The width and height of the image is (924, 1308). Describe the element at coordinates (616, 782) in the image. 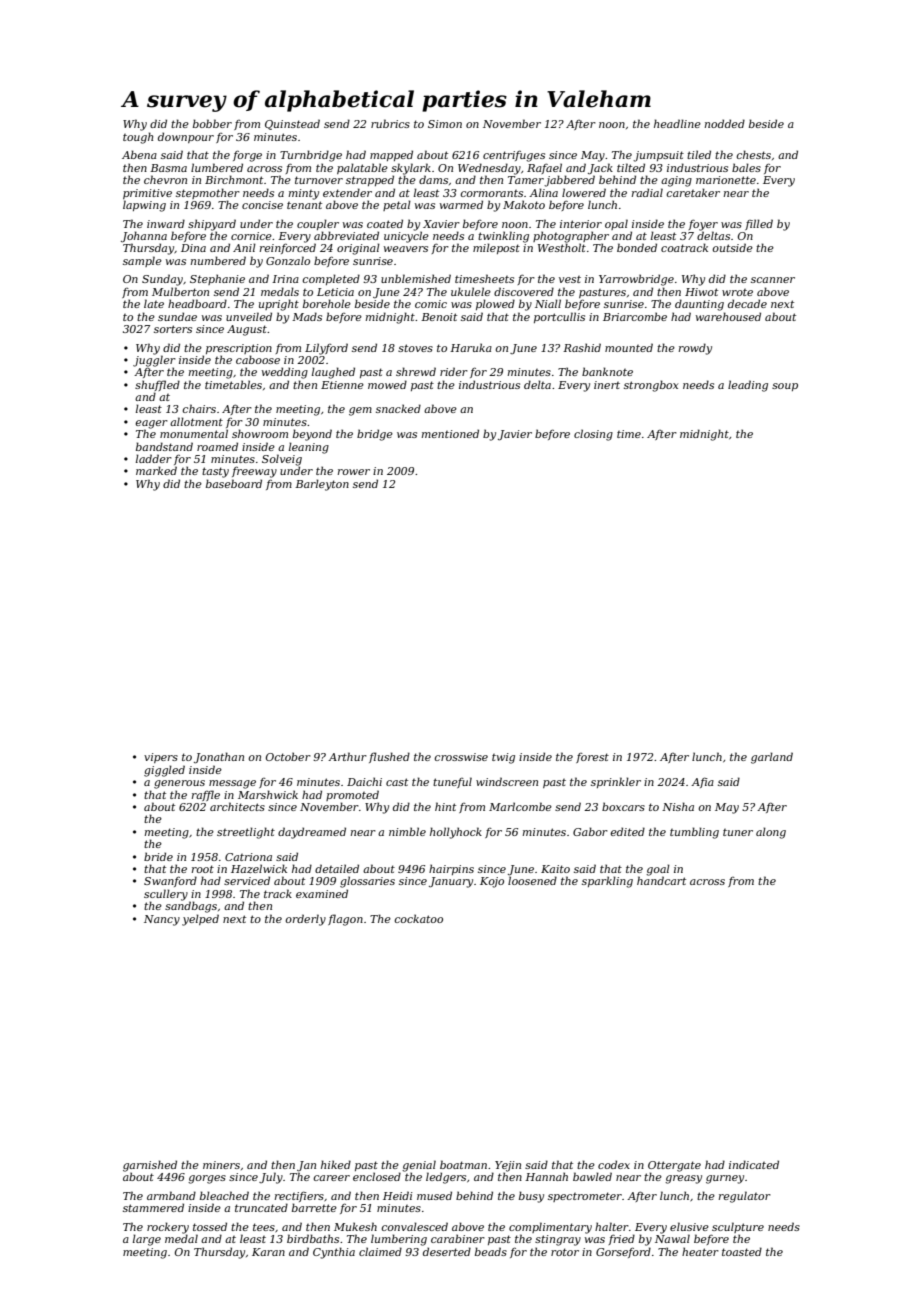

I see `sprinkler` at that location.
